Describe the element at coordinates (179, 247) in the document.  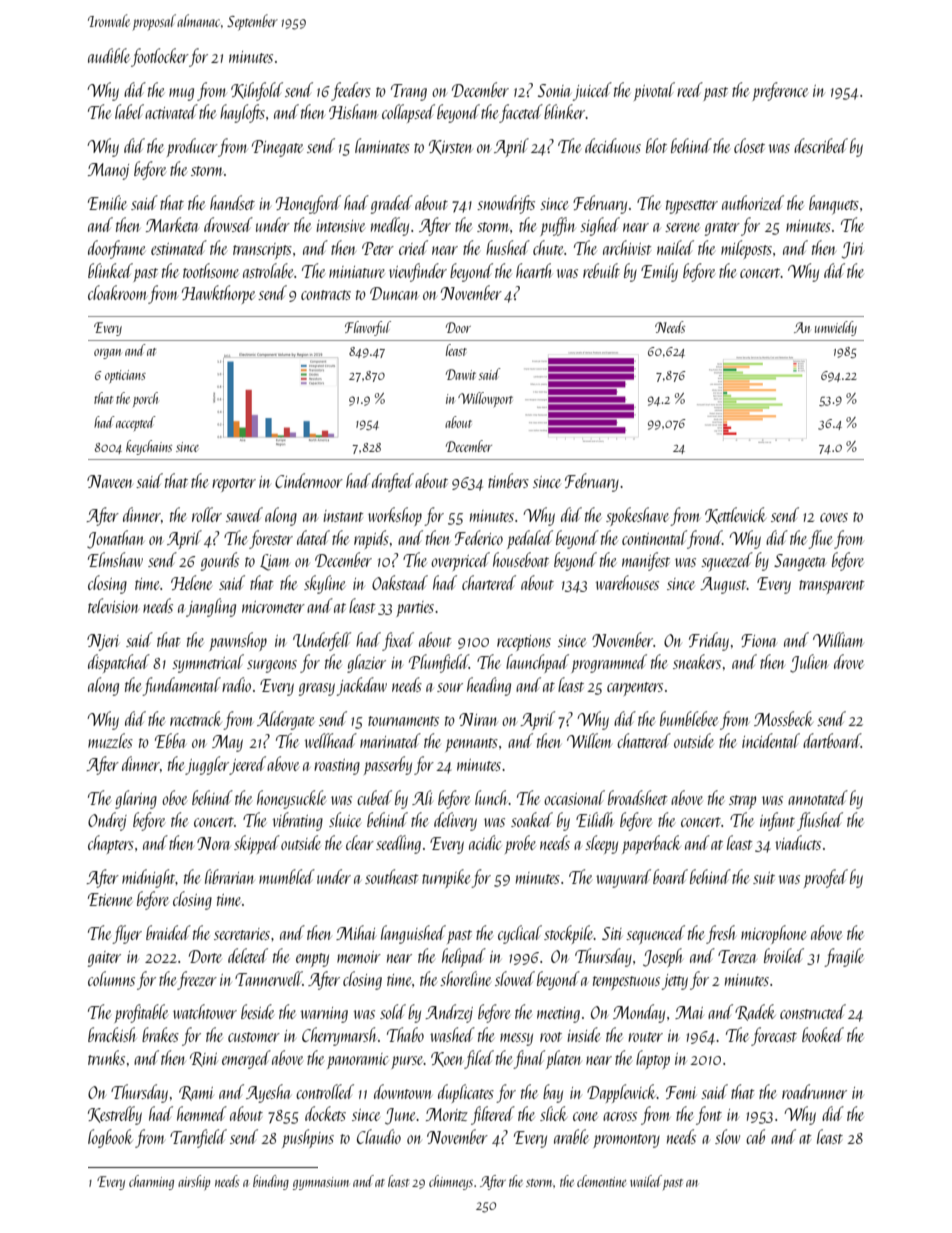
I see `estimated` at that location.
